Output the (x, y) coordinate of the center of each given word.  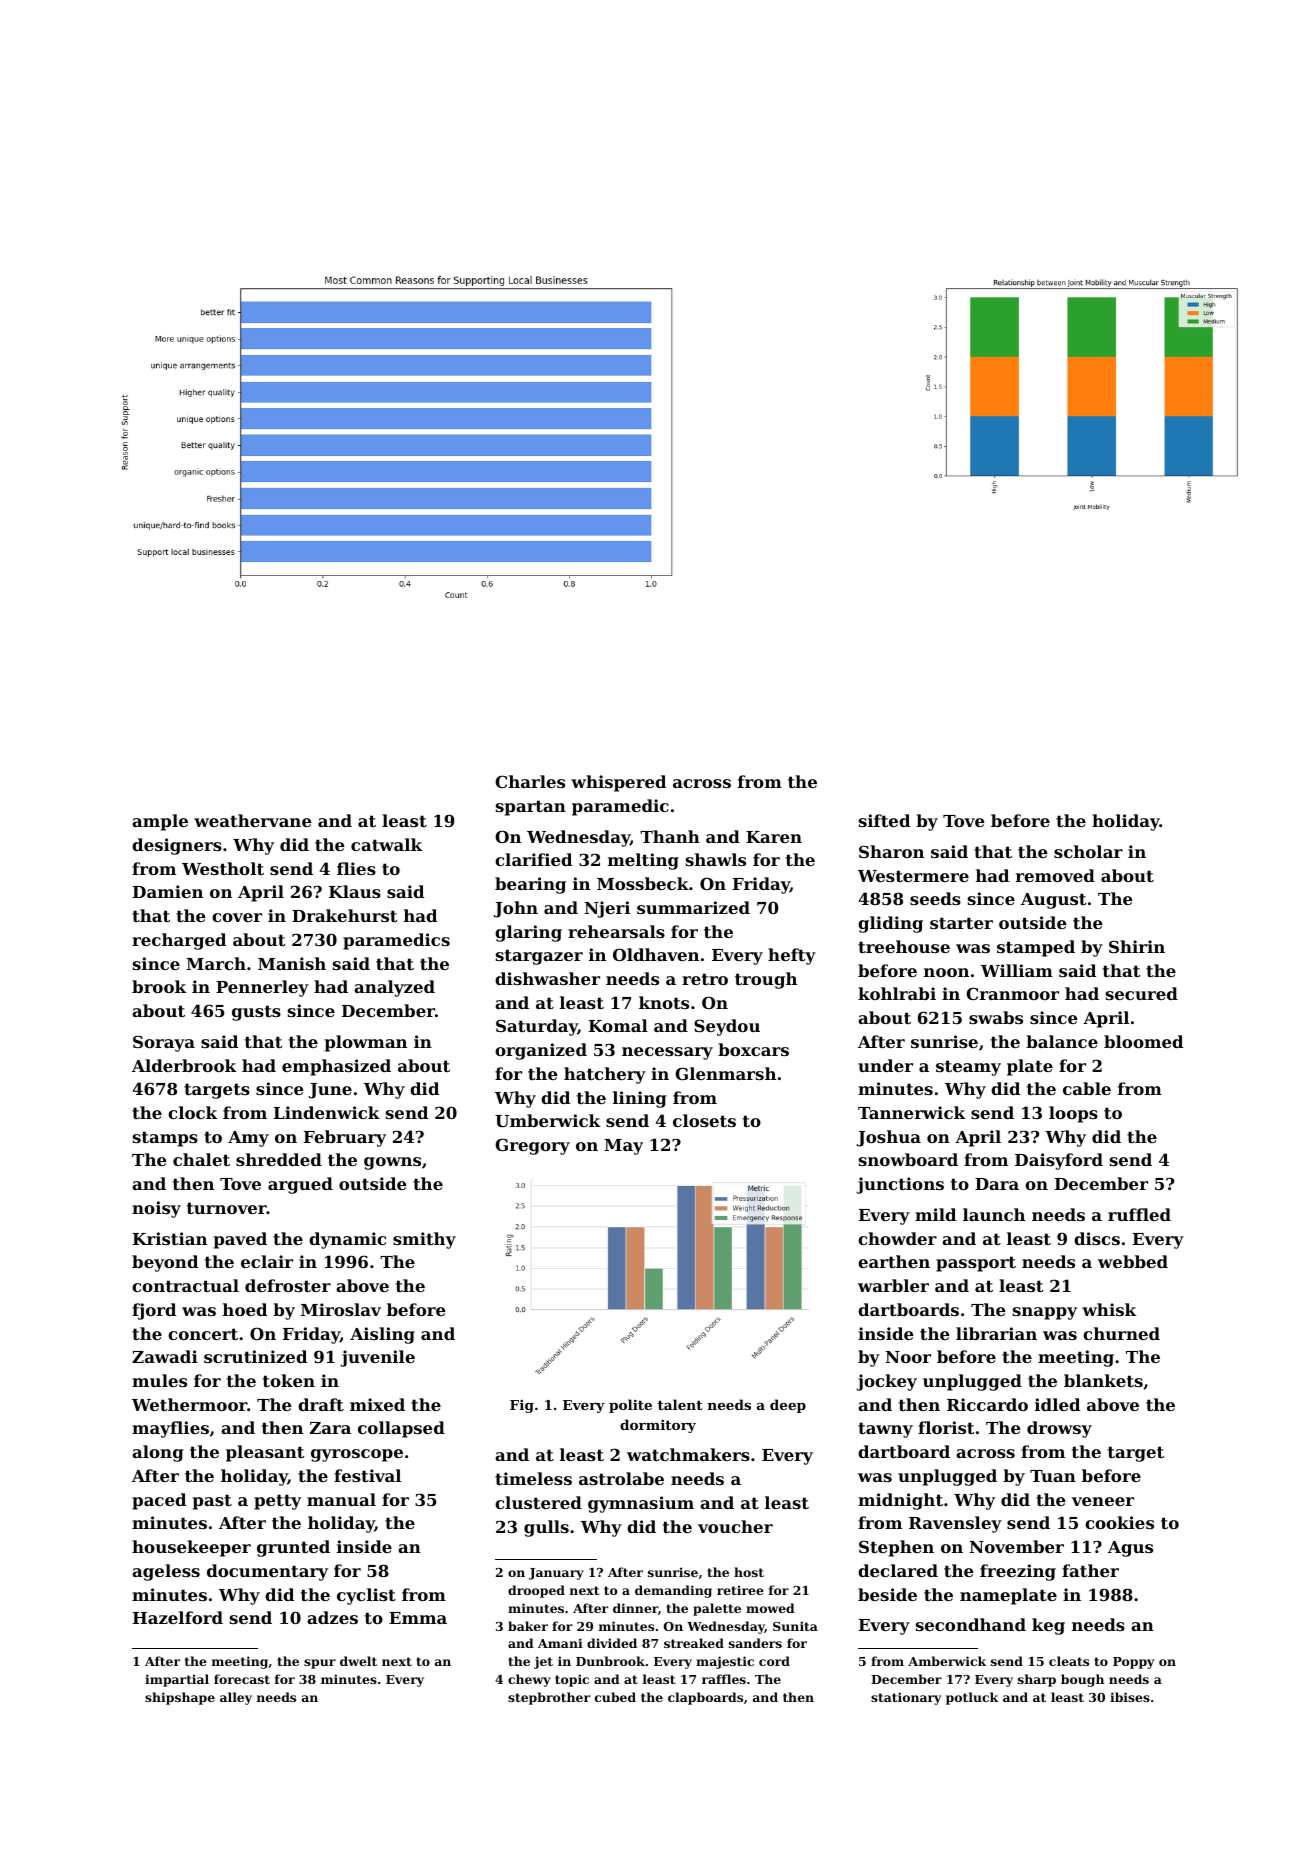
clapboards (705, 1698)
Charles (530, 781)
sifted (884, 820)
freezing (1018, 1572)
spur (320, 1664)
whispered (618, 783)
